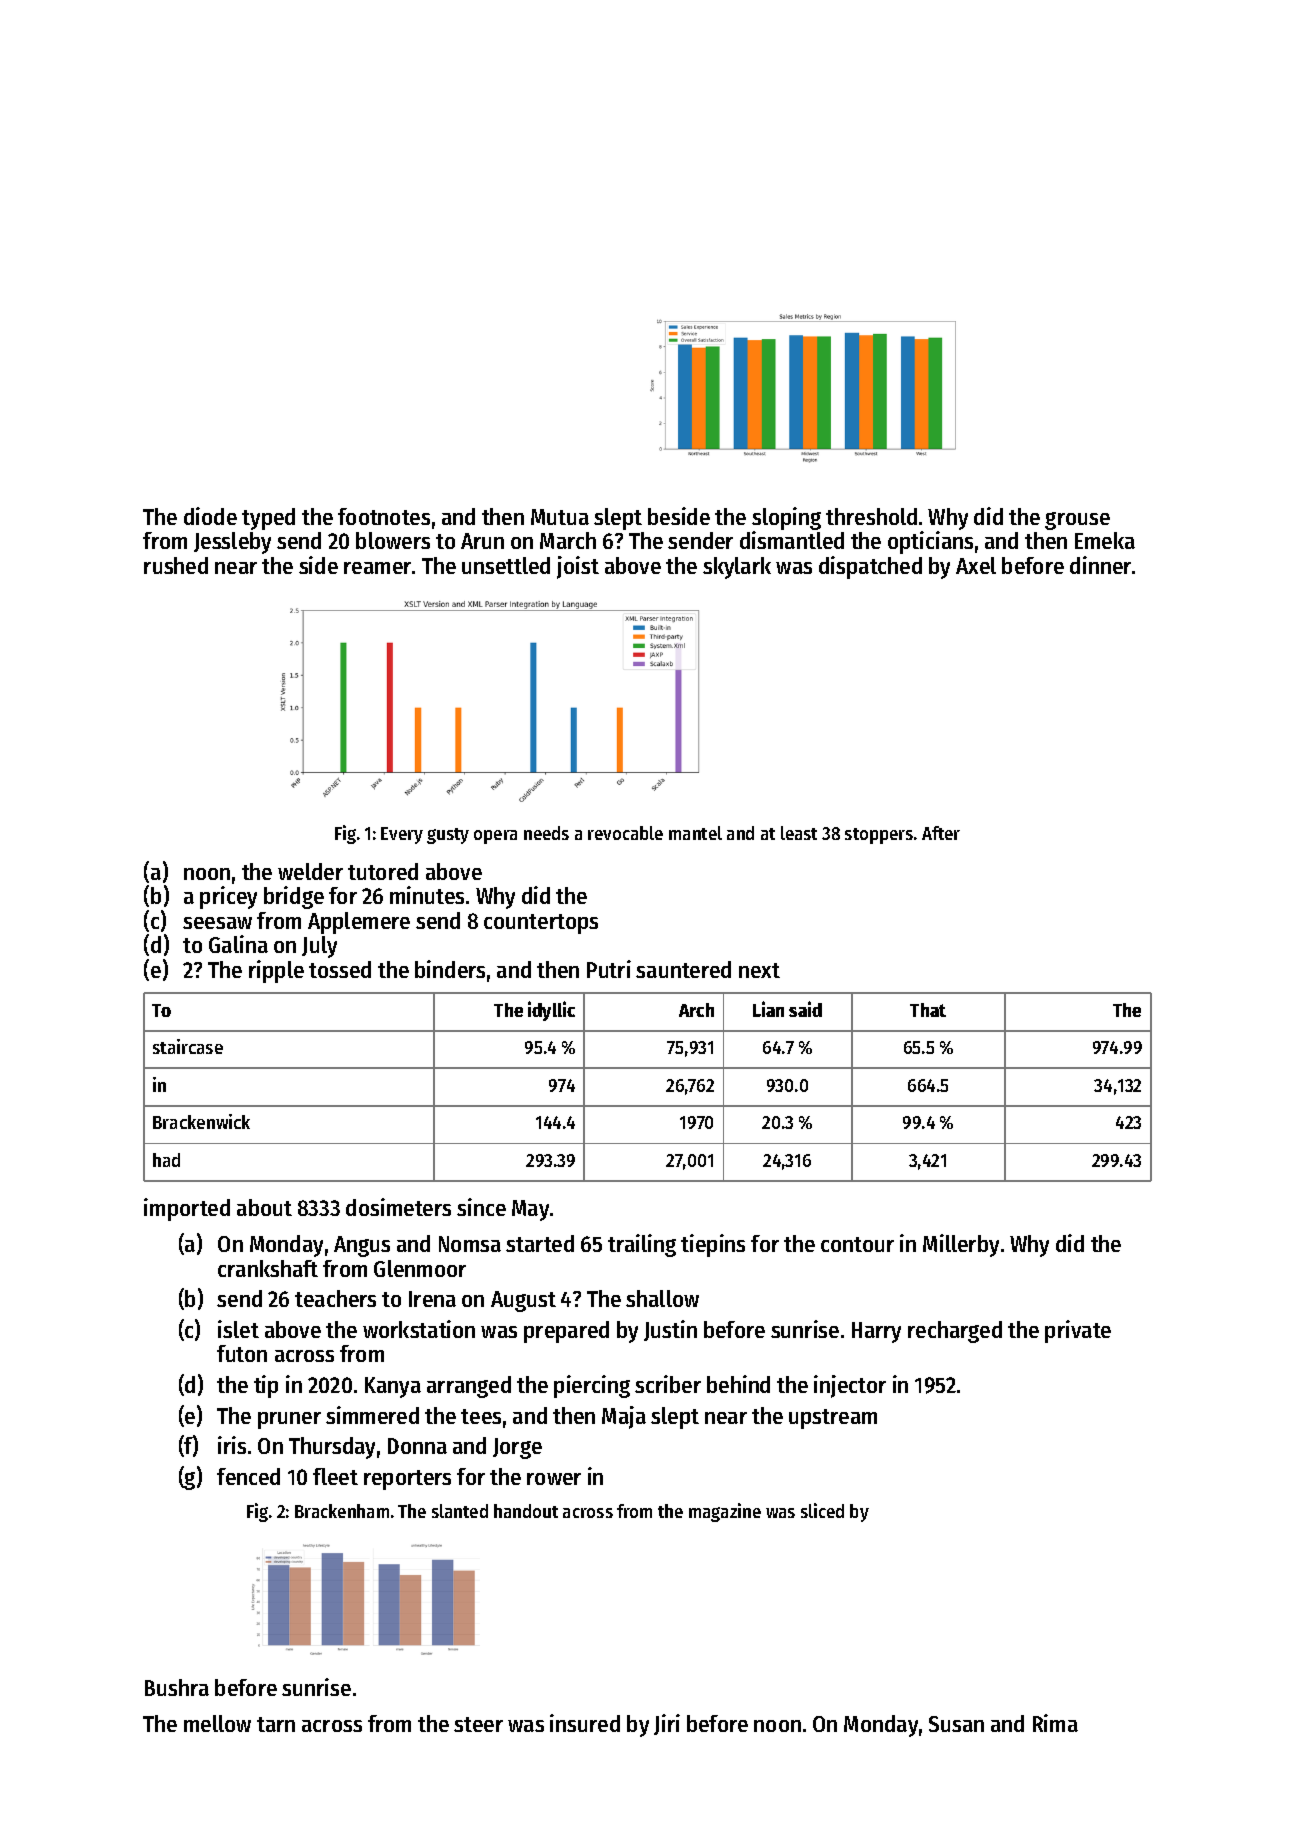  Describe the element at coordinates (976, 565) in the document. I see `Axel` at that location.
